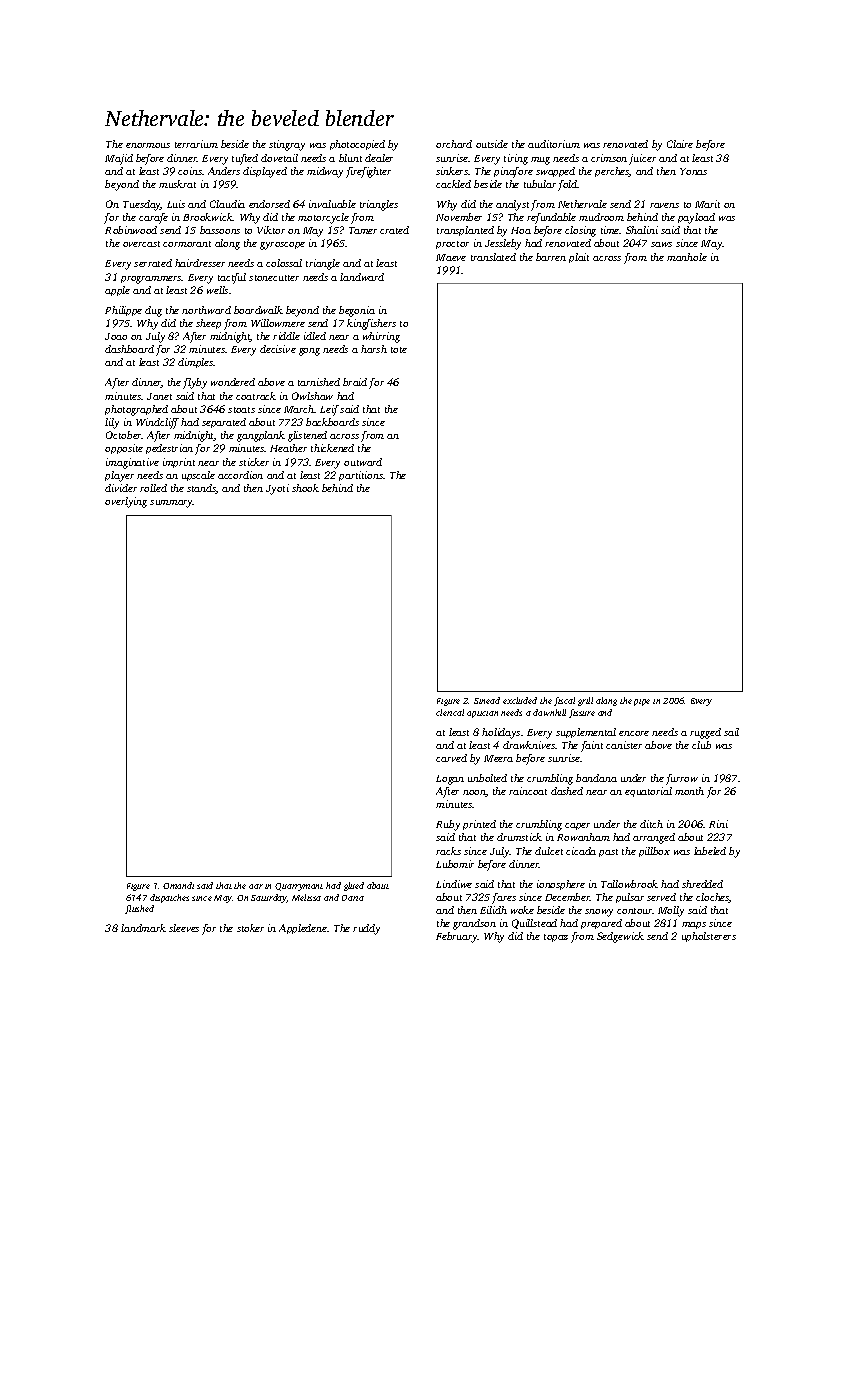 The height and width of the screenshot is (1400, 849). I want to click on tote, so click(399, 350).
